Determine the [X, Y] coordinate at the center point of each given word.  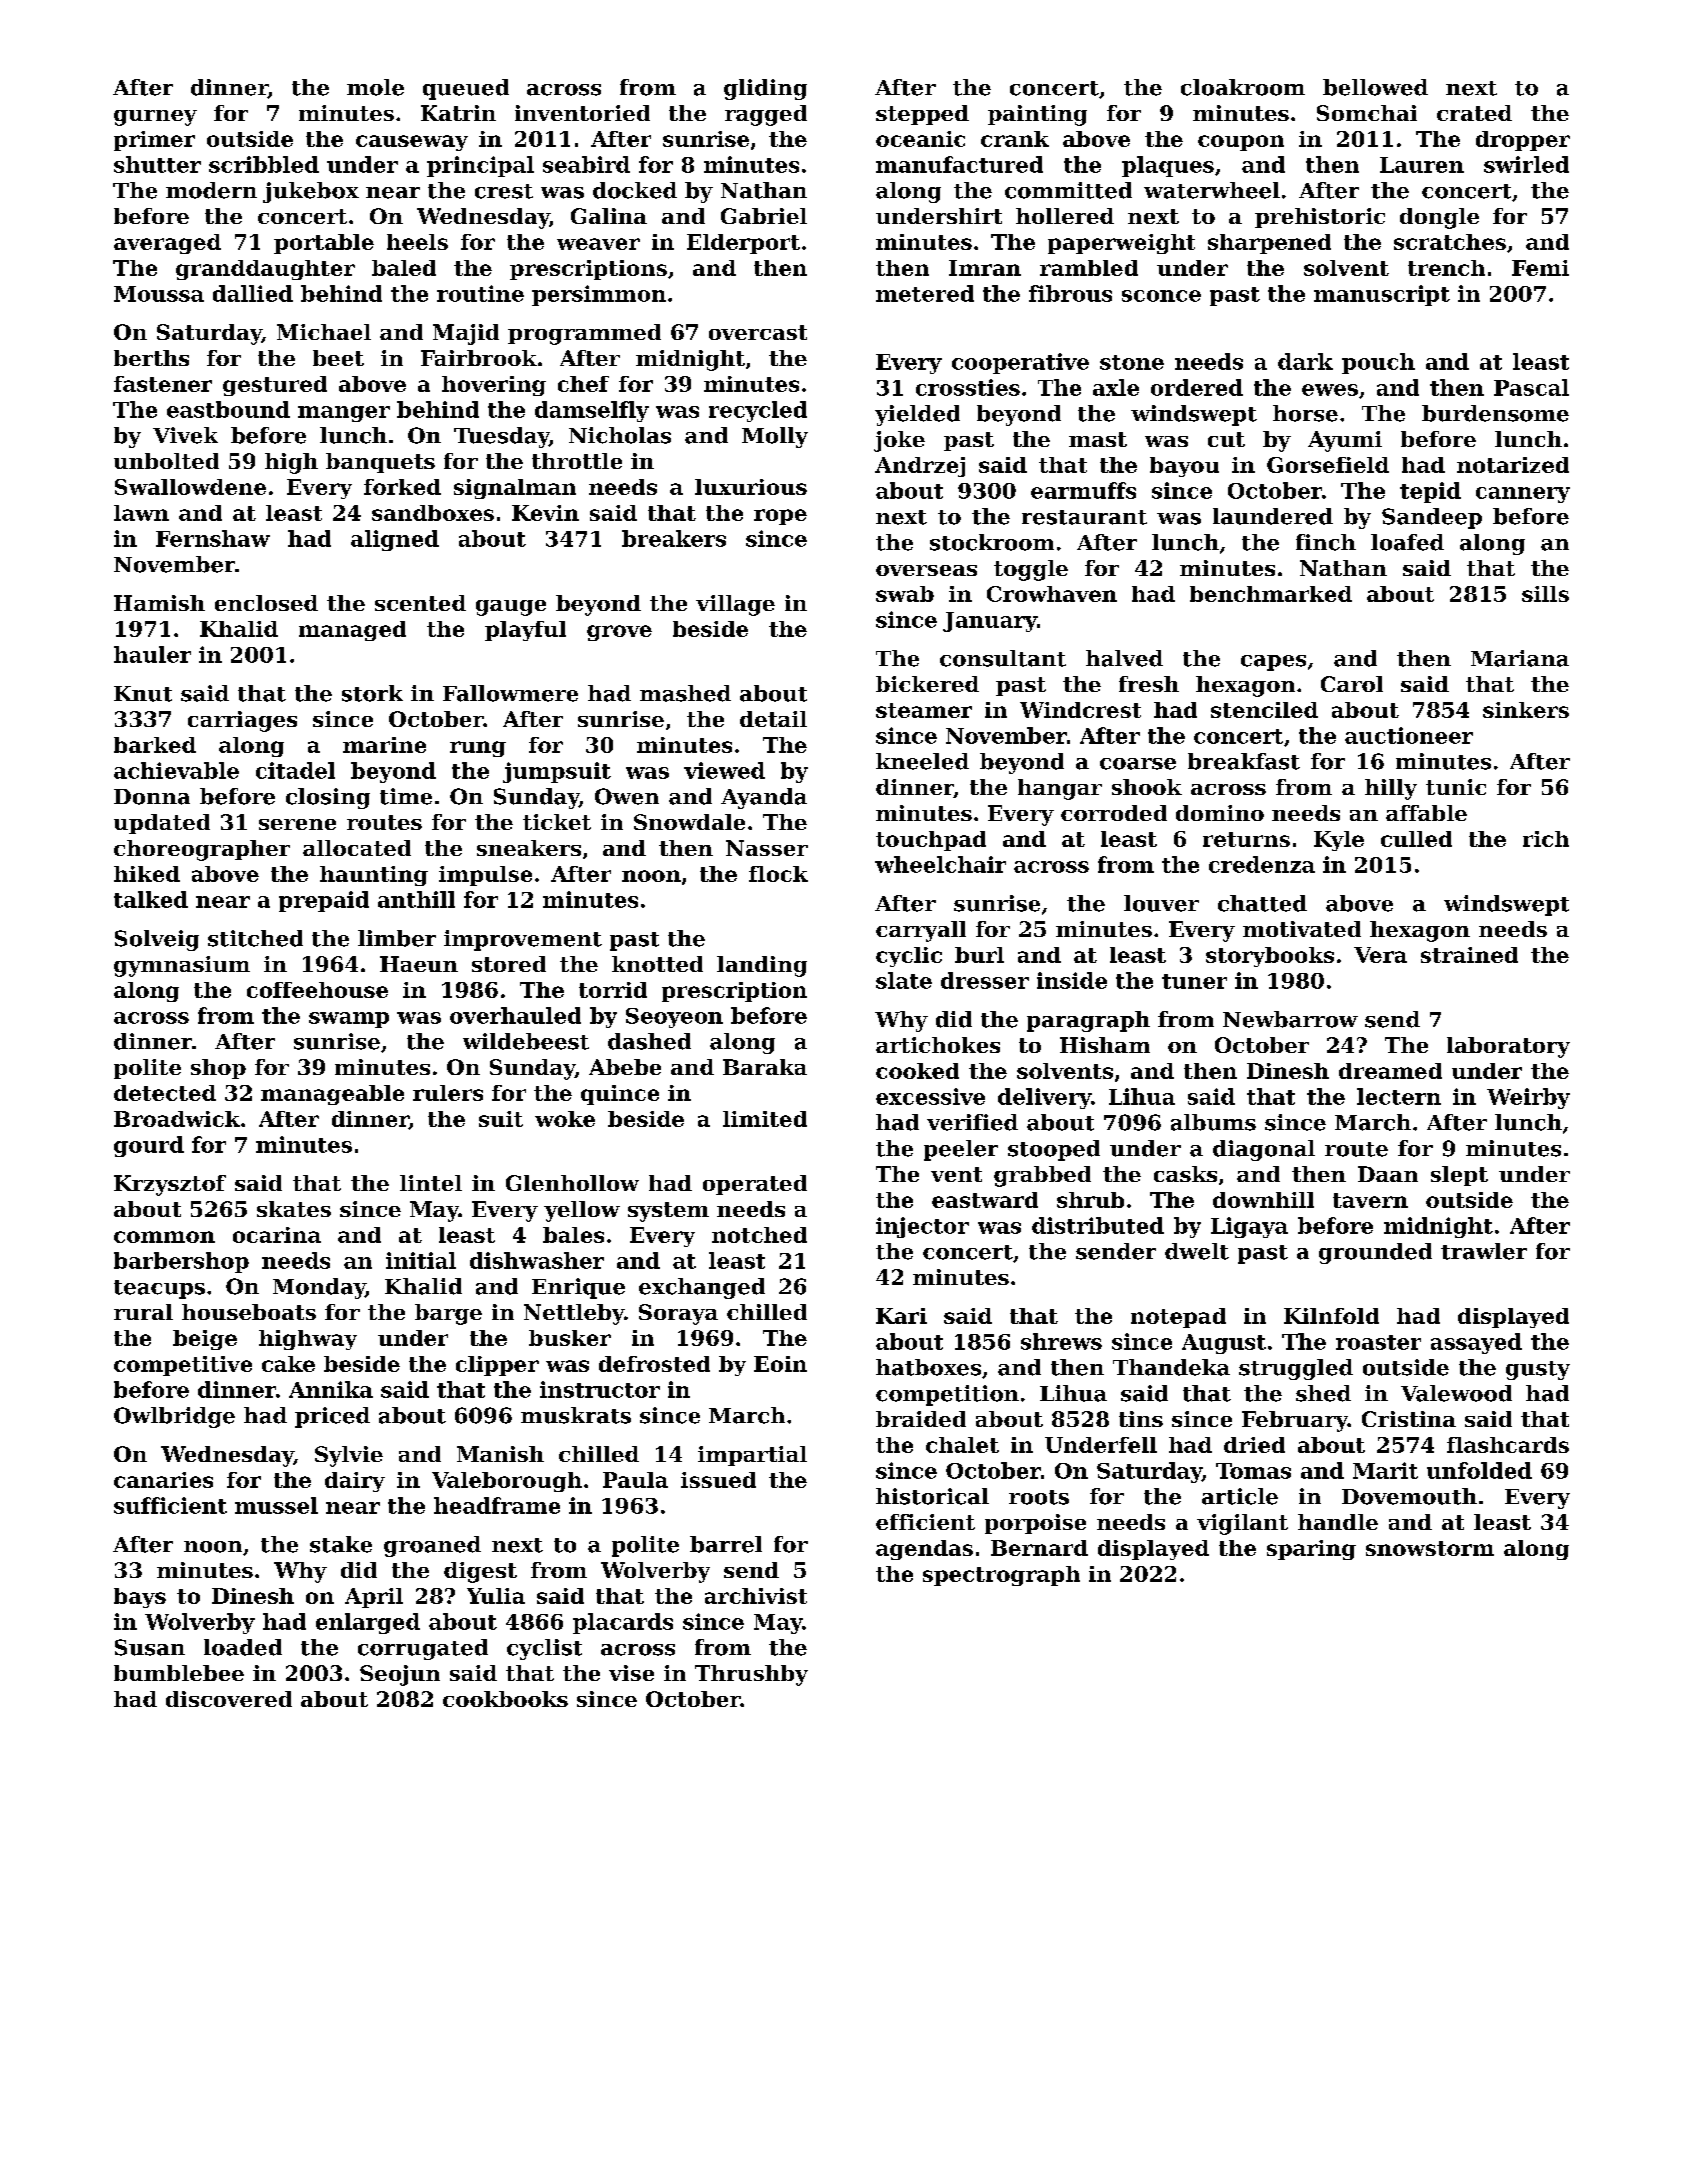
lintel [431, 1183]
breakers [674, 538]
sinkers [1526, 710]
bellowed [1375, 87]
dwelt [1197, 1251]
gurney [155, 118]
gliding [765, 89]
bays [140, 1598]
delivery [1044, 1098]
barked [155, 745]
